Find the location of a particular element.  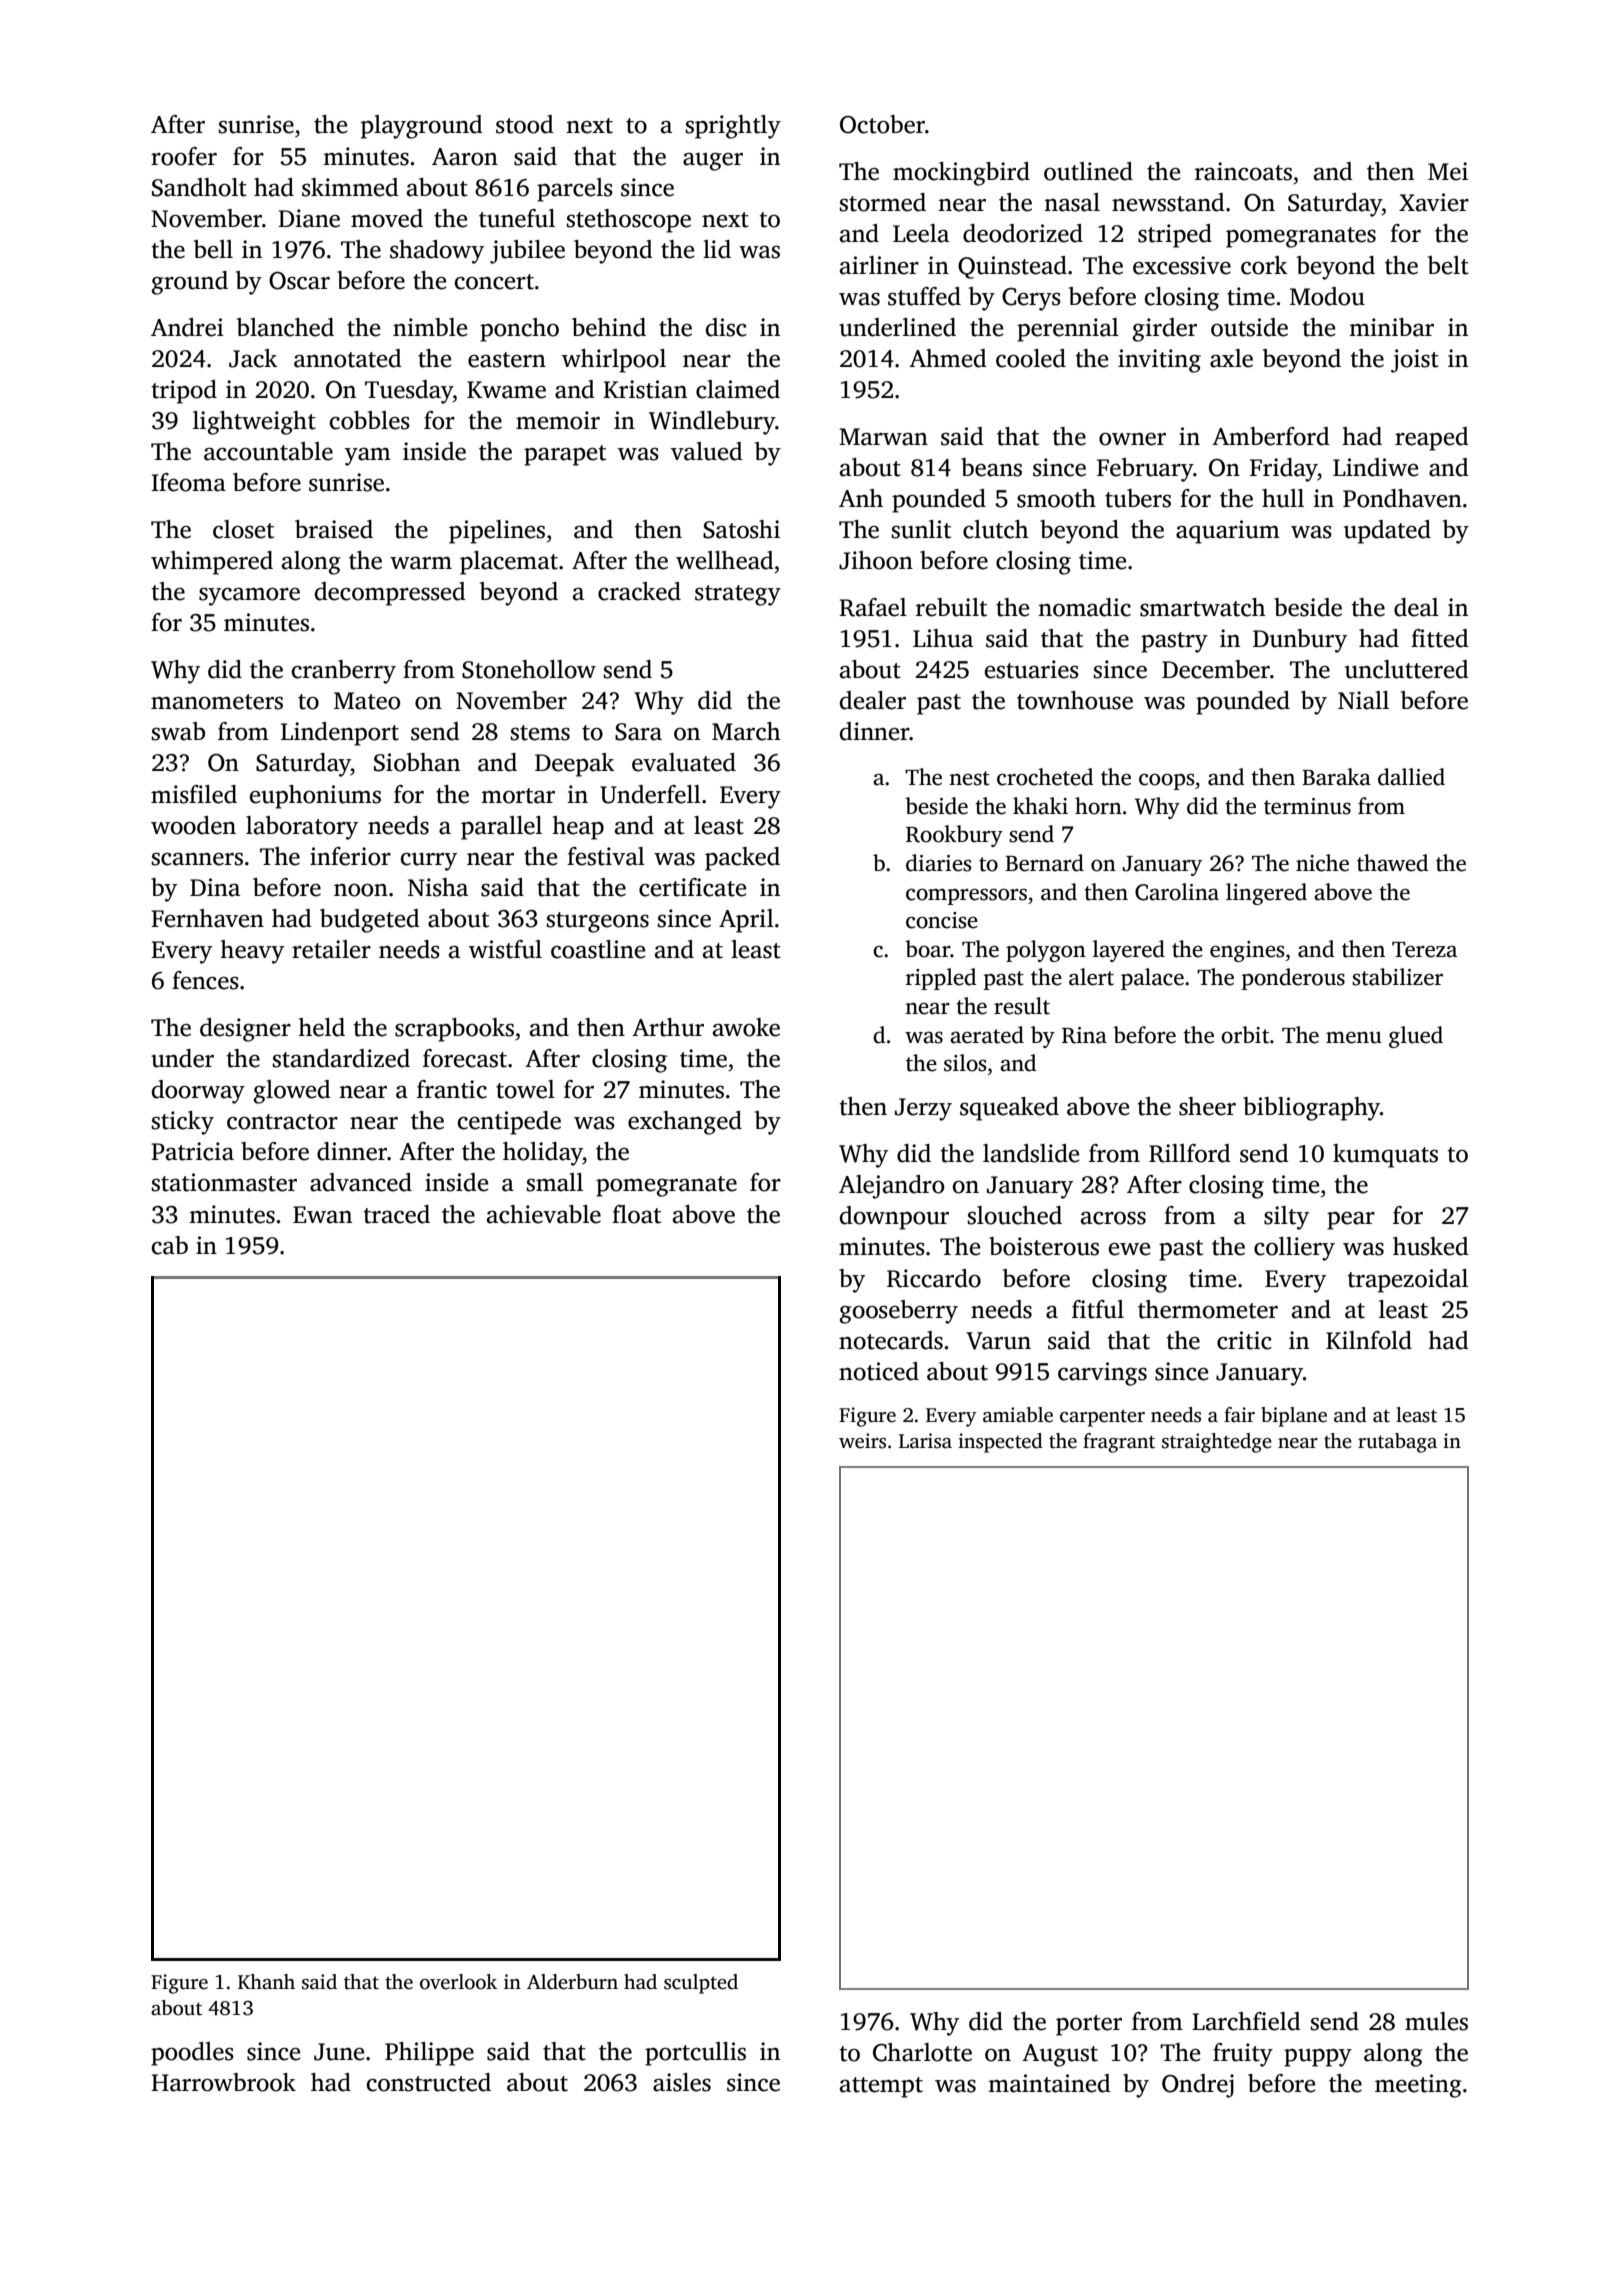

sycamore is located at coordinates (249, 596).
